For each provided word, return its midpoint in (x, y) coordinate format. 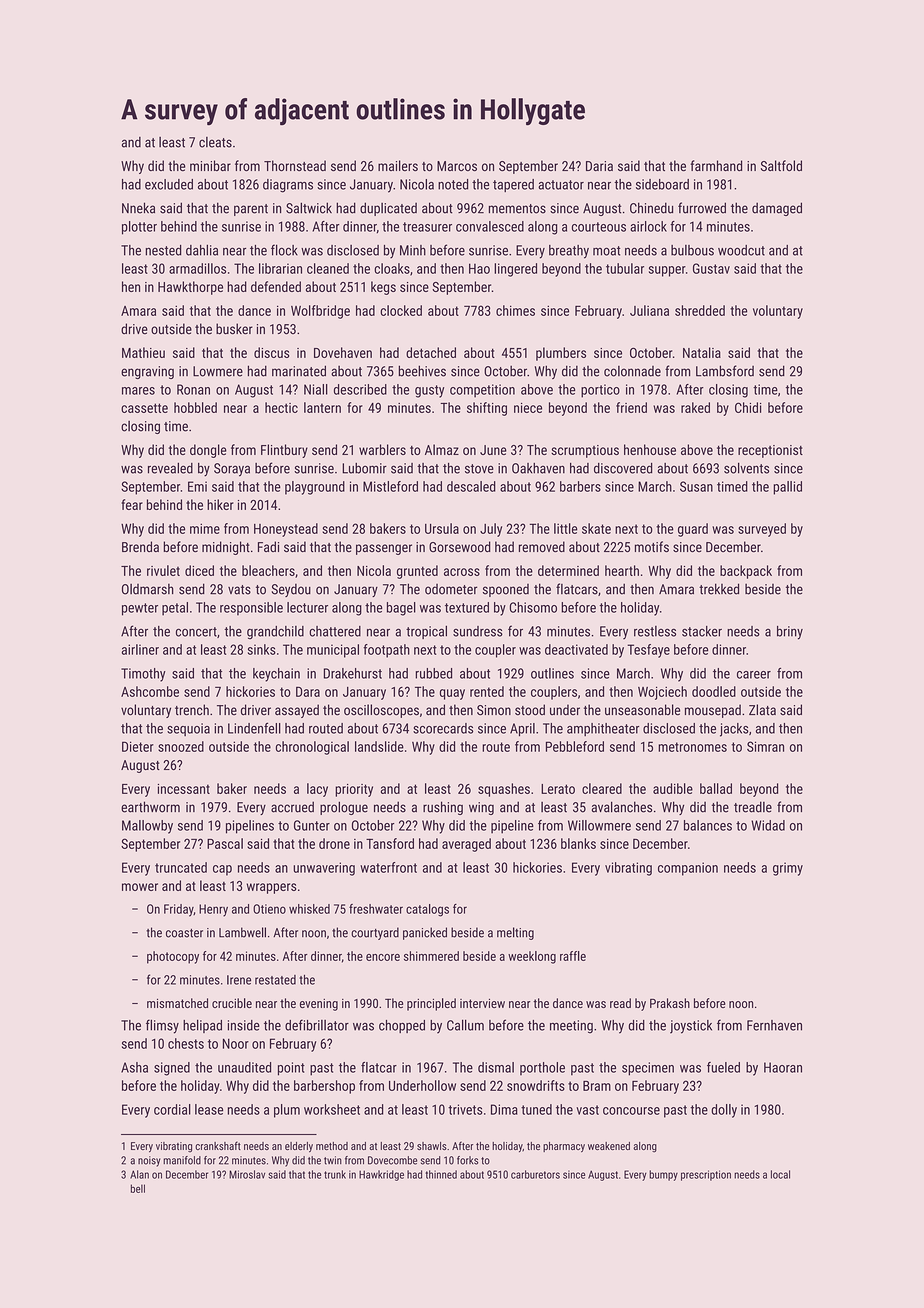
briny (790, 633)
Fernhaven (774, 1025)
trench (192, 710)
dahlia (202, 250)
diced (199, 570)
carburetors (535, 1174)
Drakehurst (353, 673)
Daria (599, 166)
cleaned (328, 268)
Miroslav (247, 1174)
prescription (706, 1175)
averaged (466, 845)
